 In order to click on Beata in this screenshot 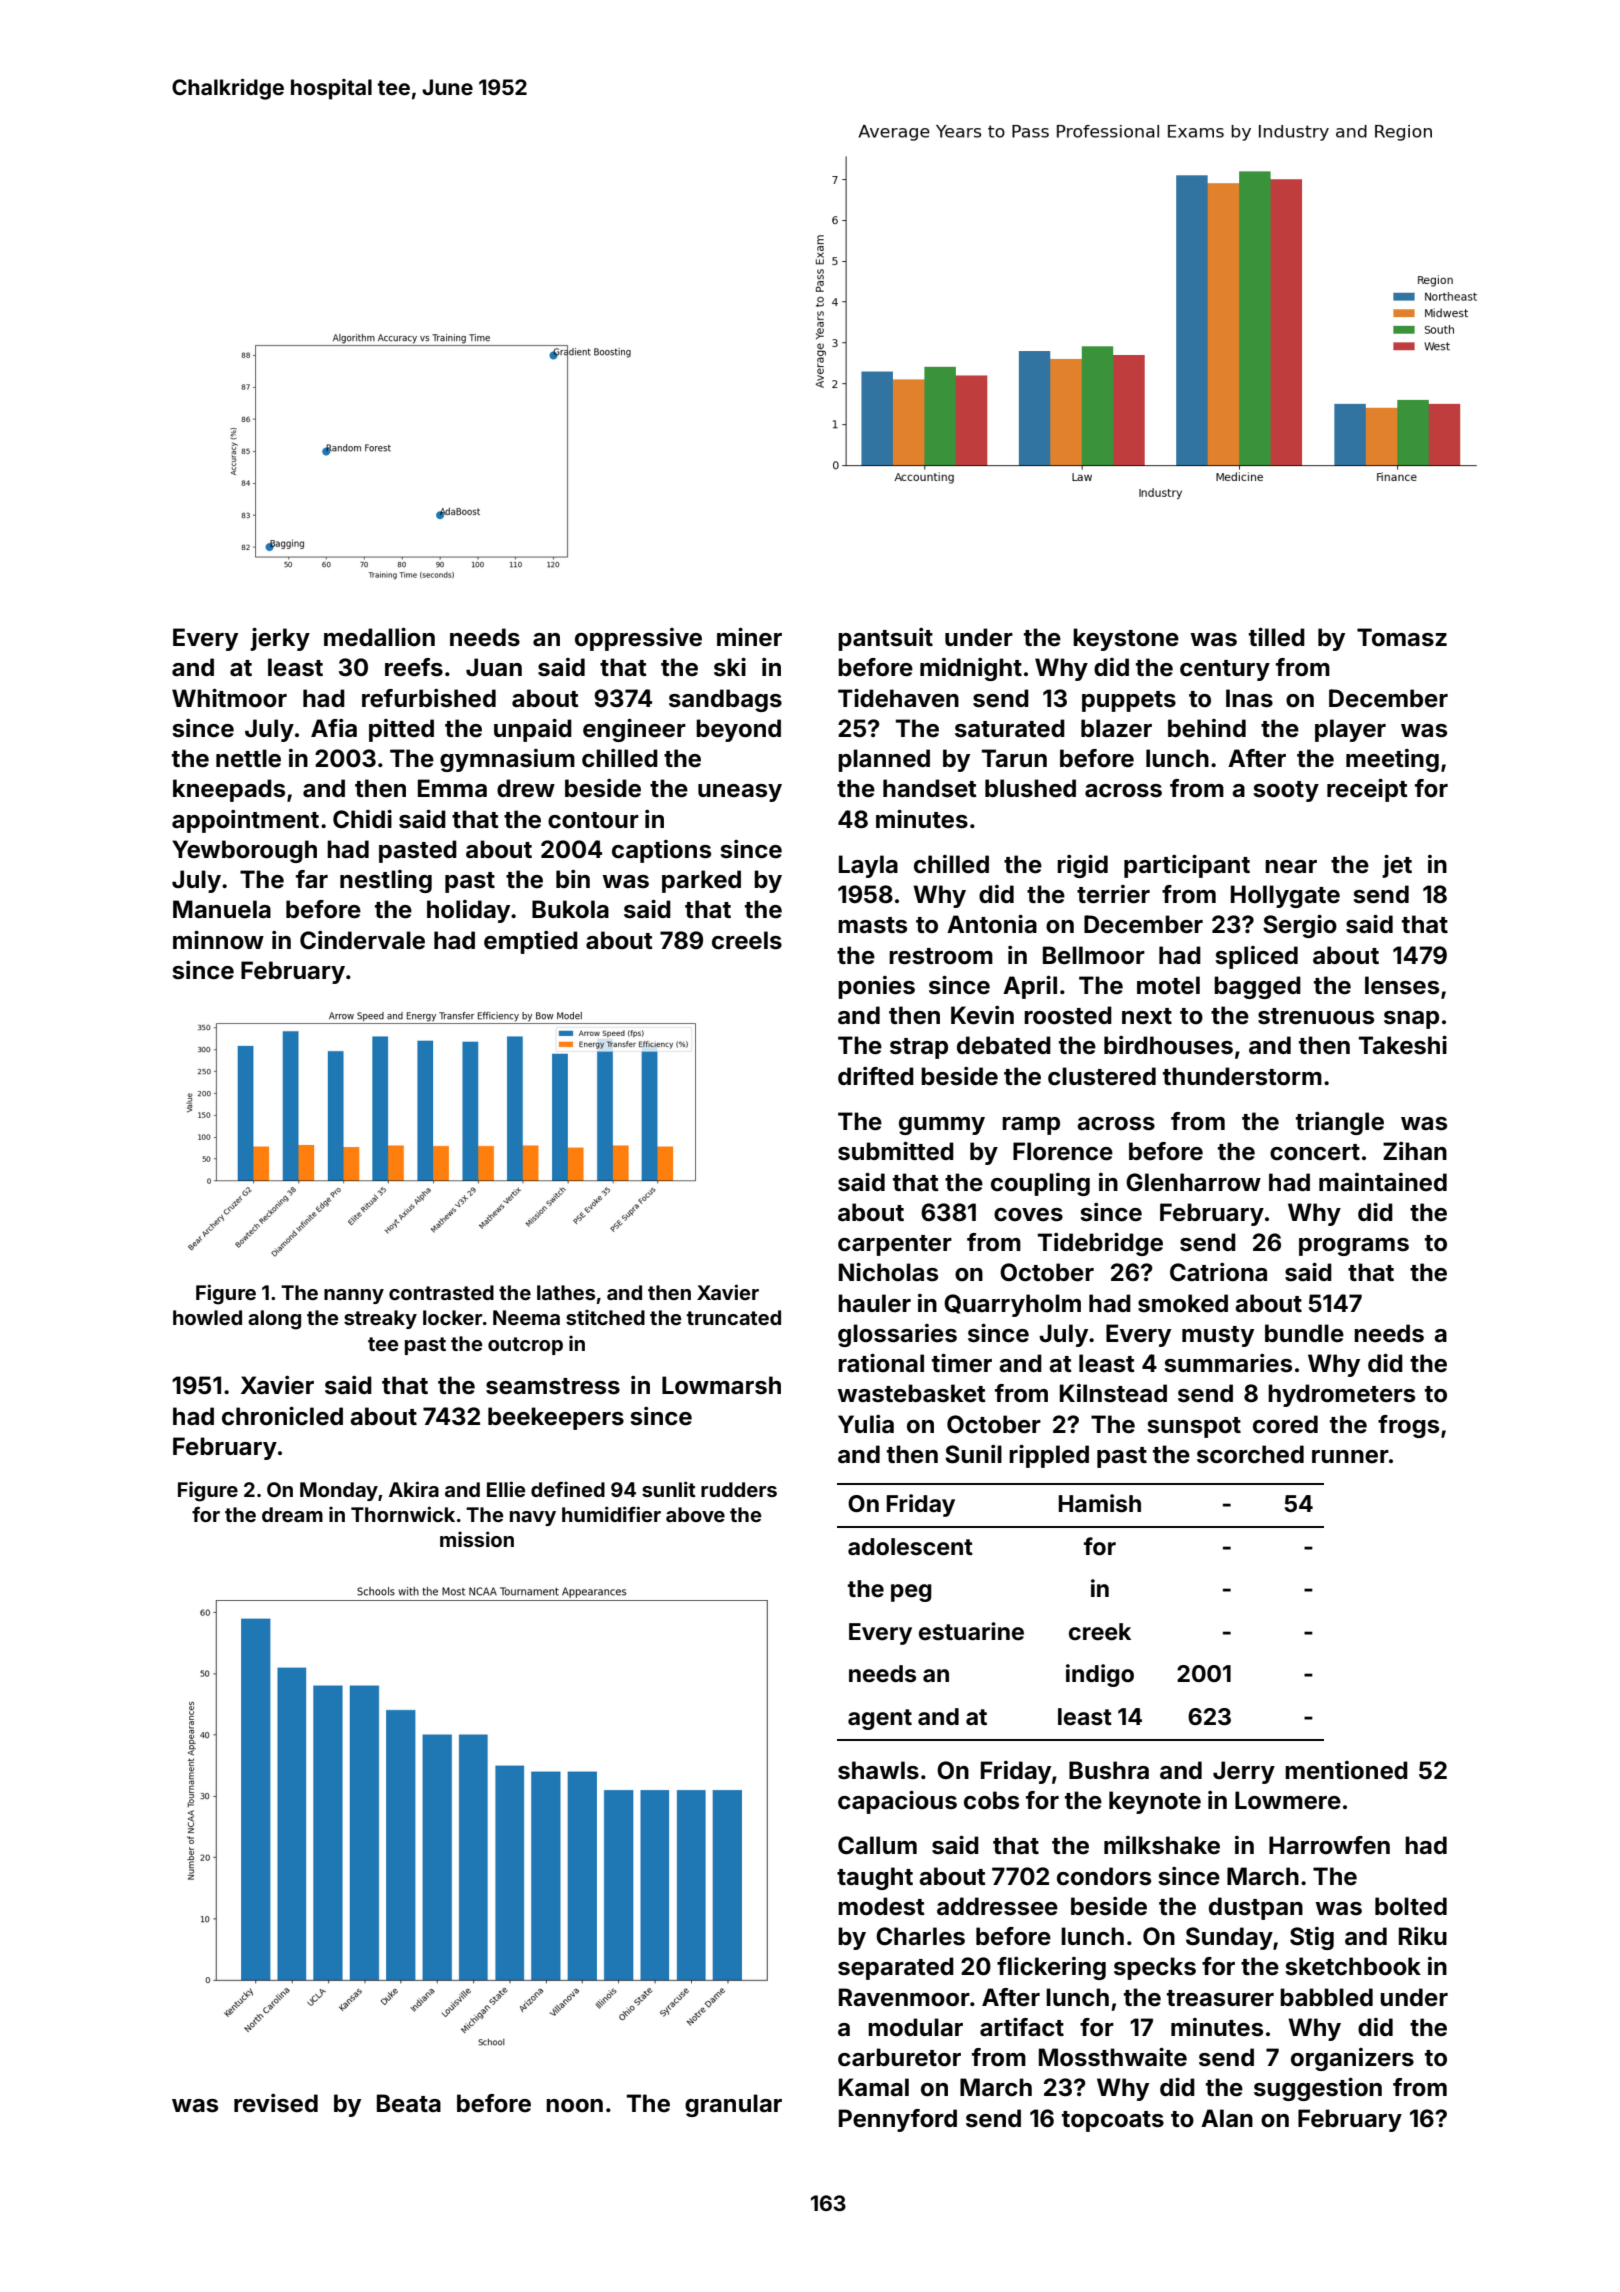, I will do `click(409, 2103)`.
